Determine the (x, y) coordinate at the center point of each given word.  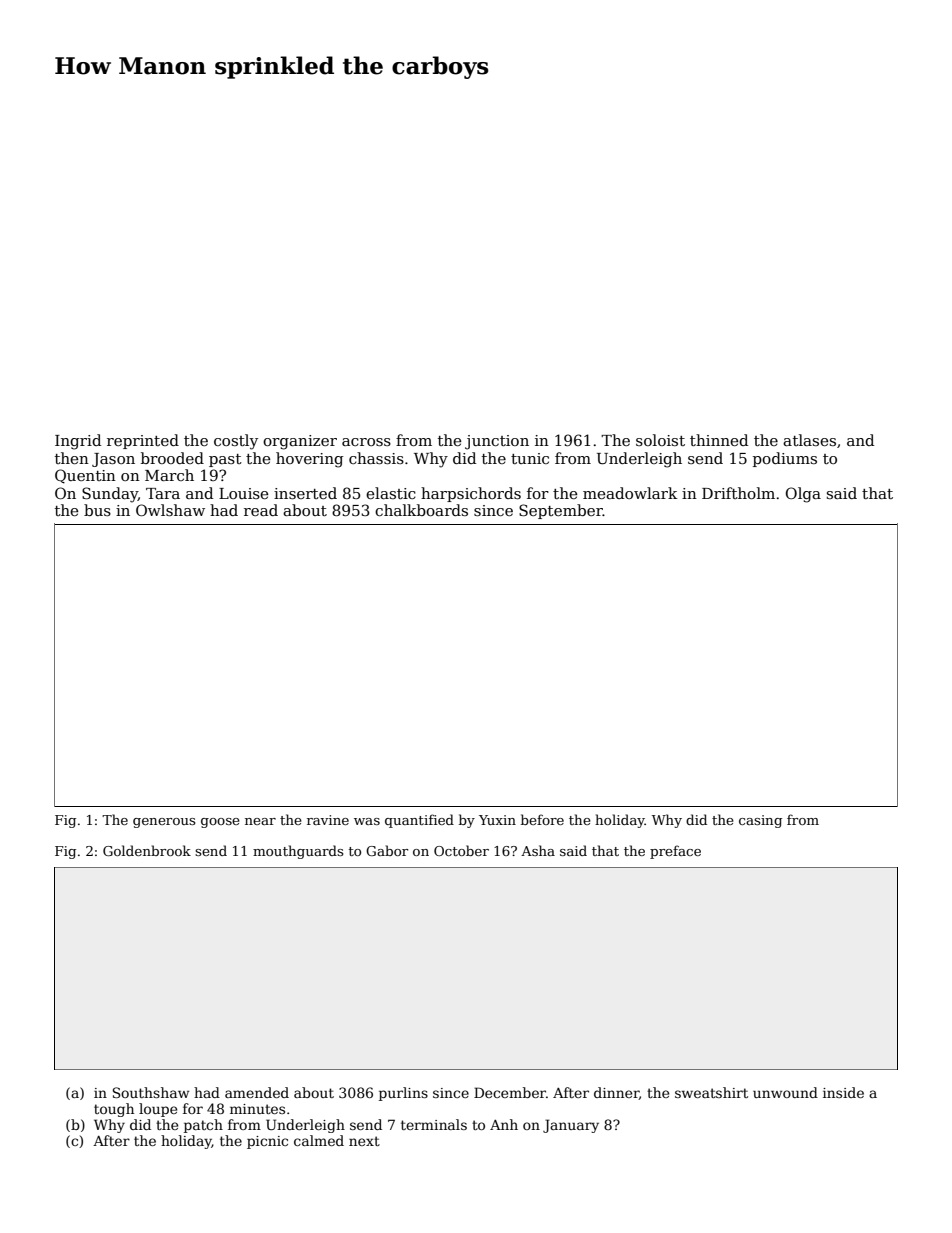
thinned (719, 440)
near (260, 821)
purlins (403, 1094)
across (366, 442)
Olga (803, 495)
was (367, 821)
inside (843, 1092)
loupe (158, 1110)
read (261, 510)
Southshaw (151, 1092)
